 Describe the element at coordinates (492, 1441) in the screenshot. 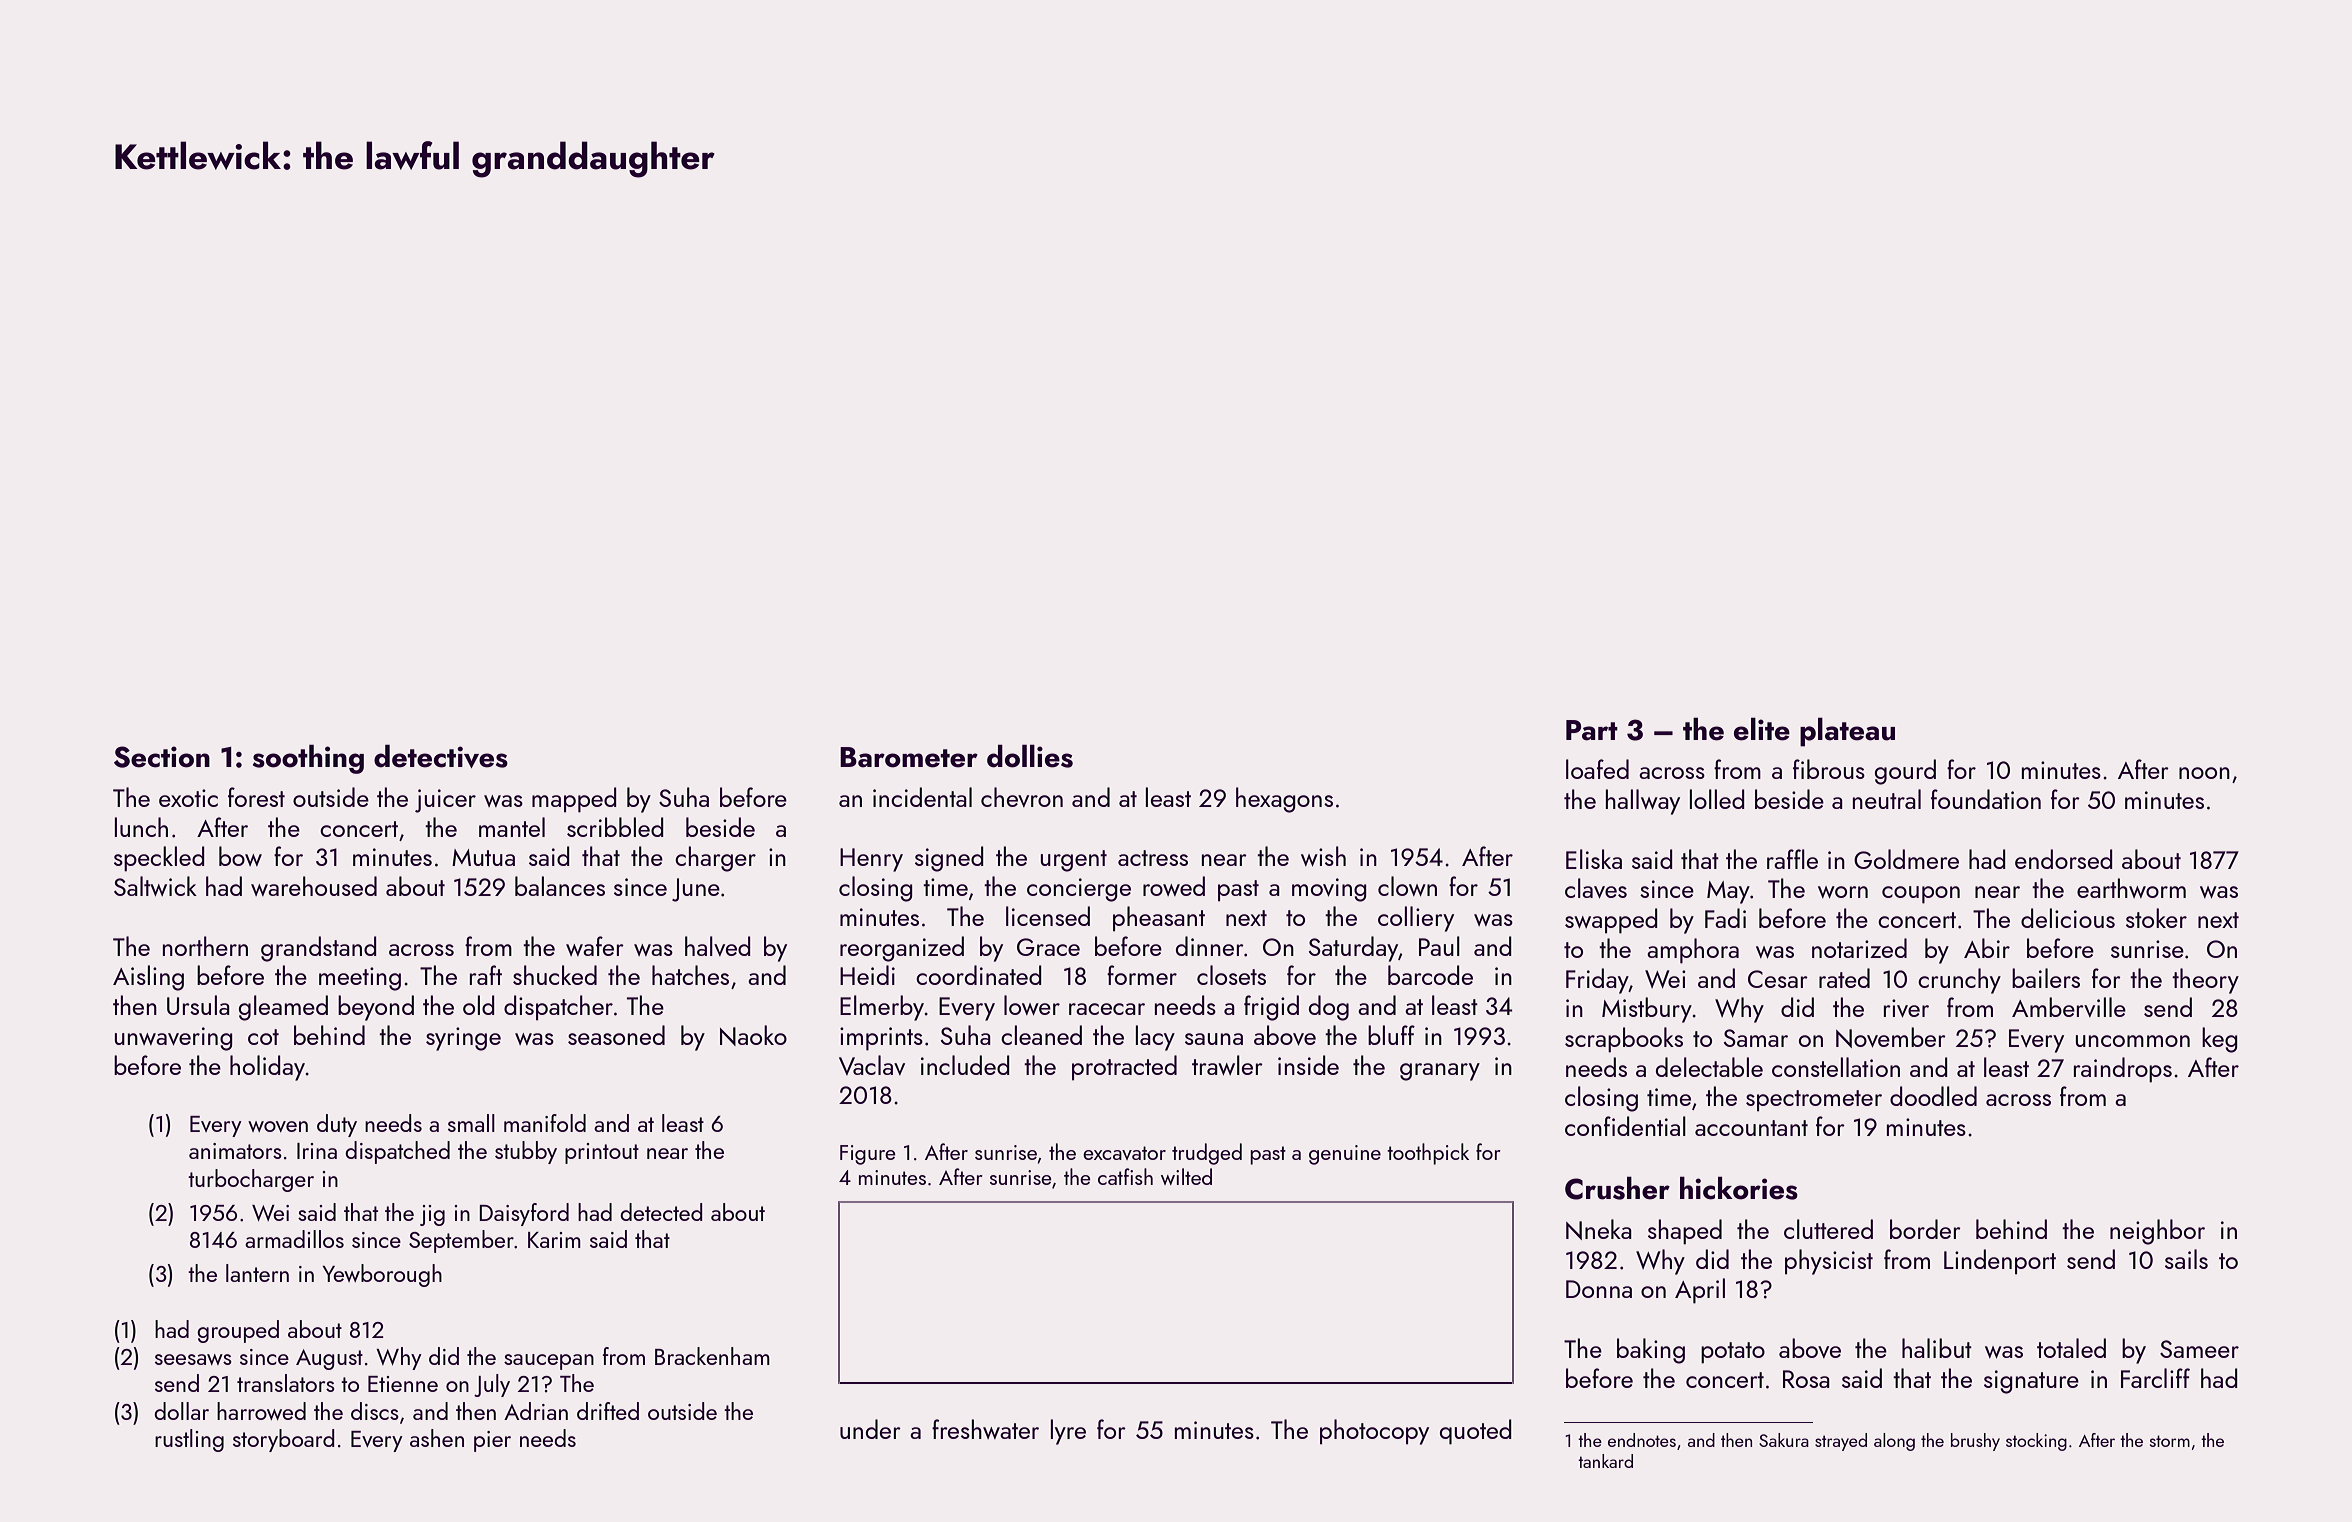

I see `pier` at that location.
